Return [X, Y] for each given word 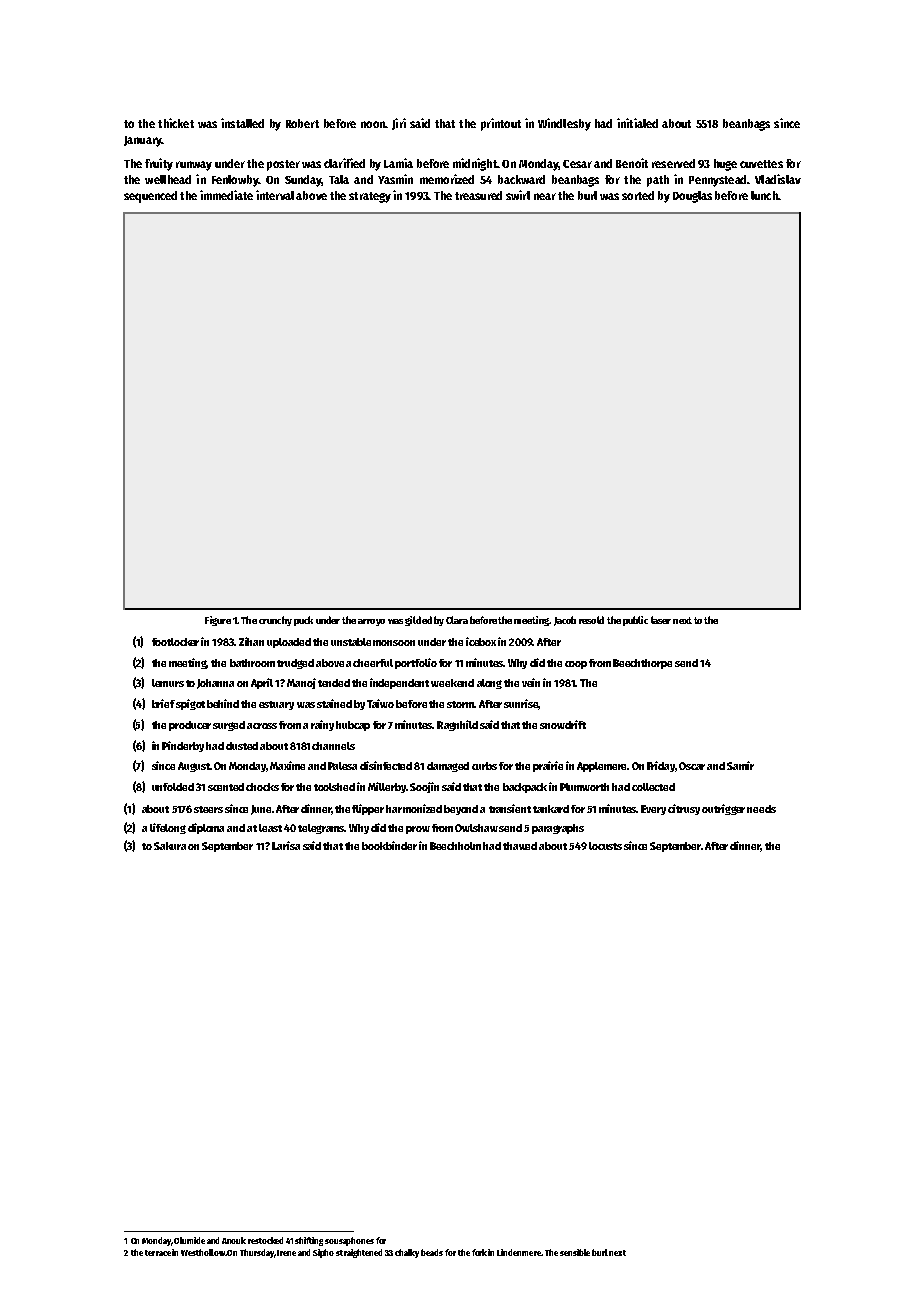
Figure [218, 621]
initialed [637, 123]
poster [283, 165]
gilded [418, 621]
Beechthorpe [642, 664]
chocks [262, 787]
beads [432, 1252]
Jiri [399, 124]
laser [661, 620]
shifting [309, 1241]
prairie [548, 766]
